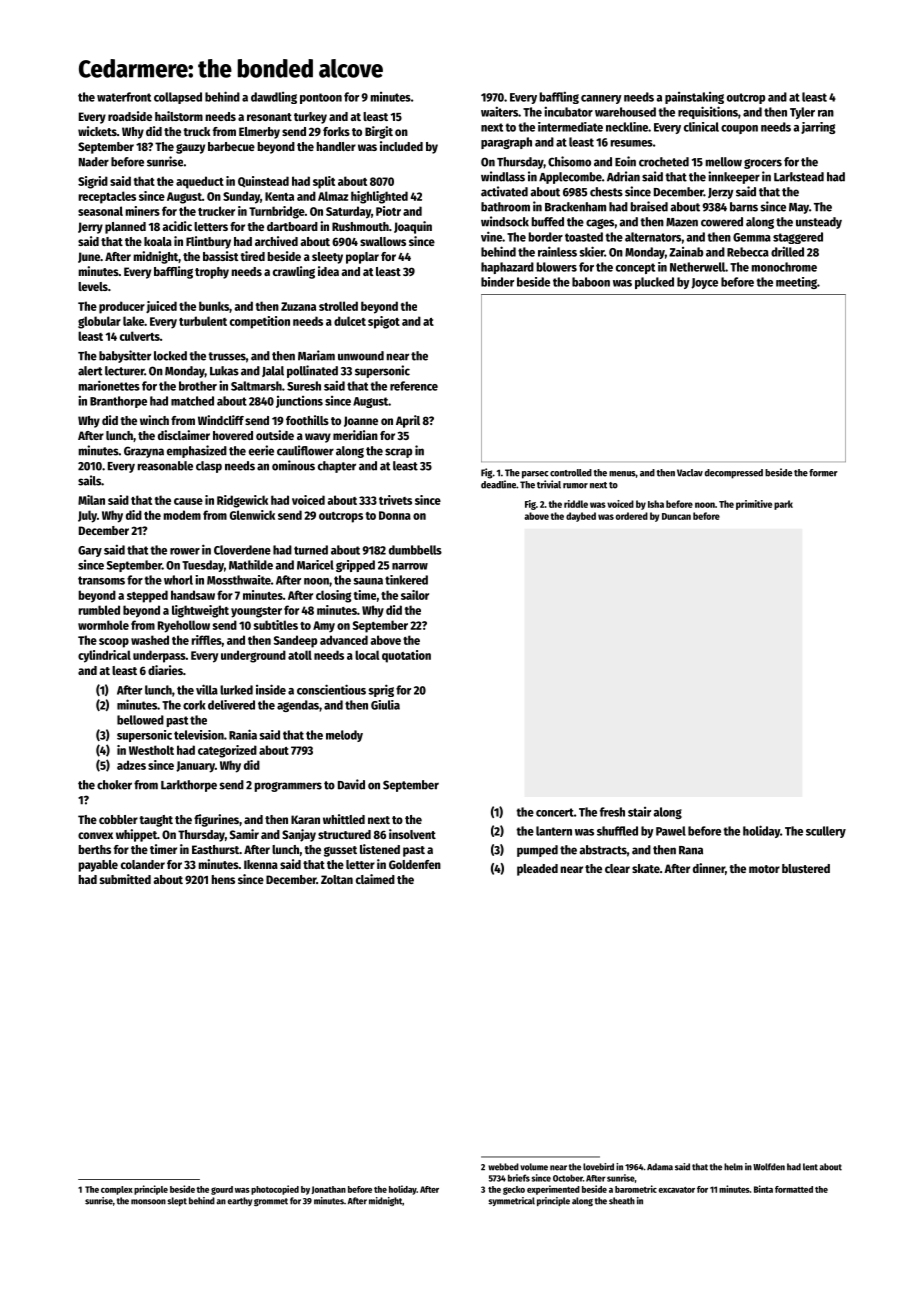  I want to click on binder, so click(497, 282).
